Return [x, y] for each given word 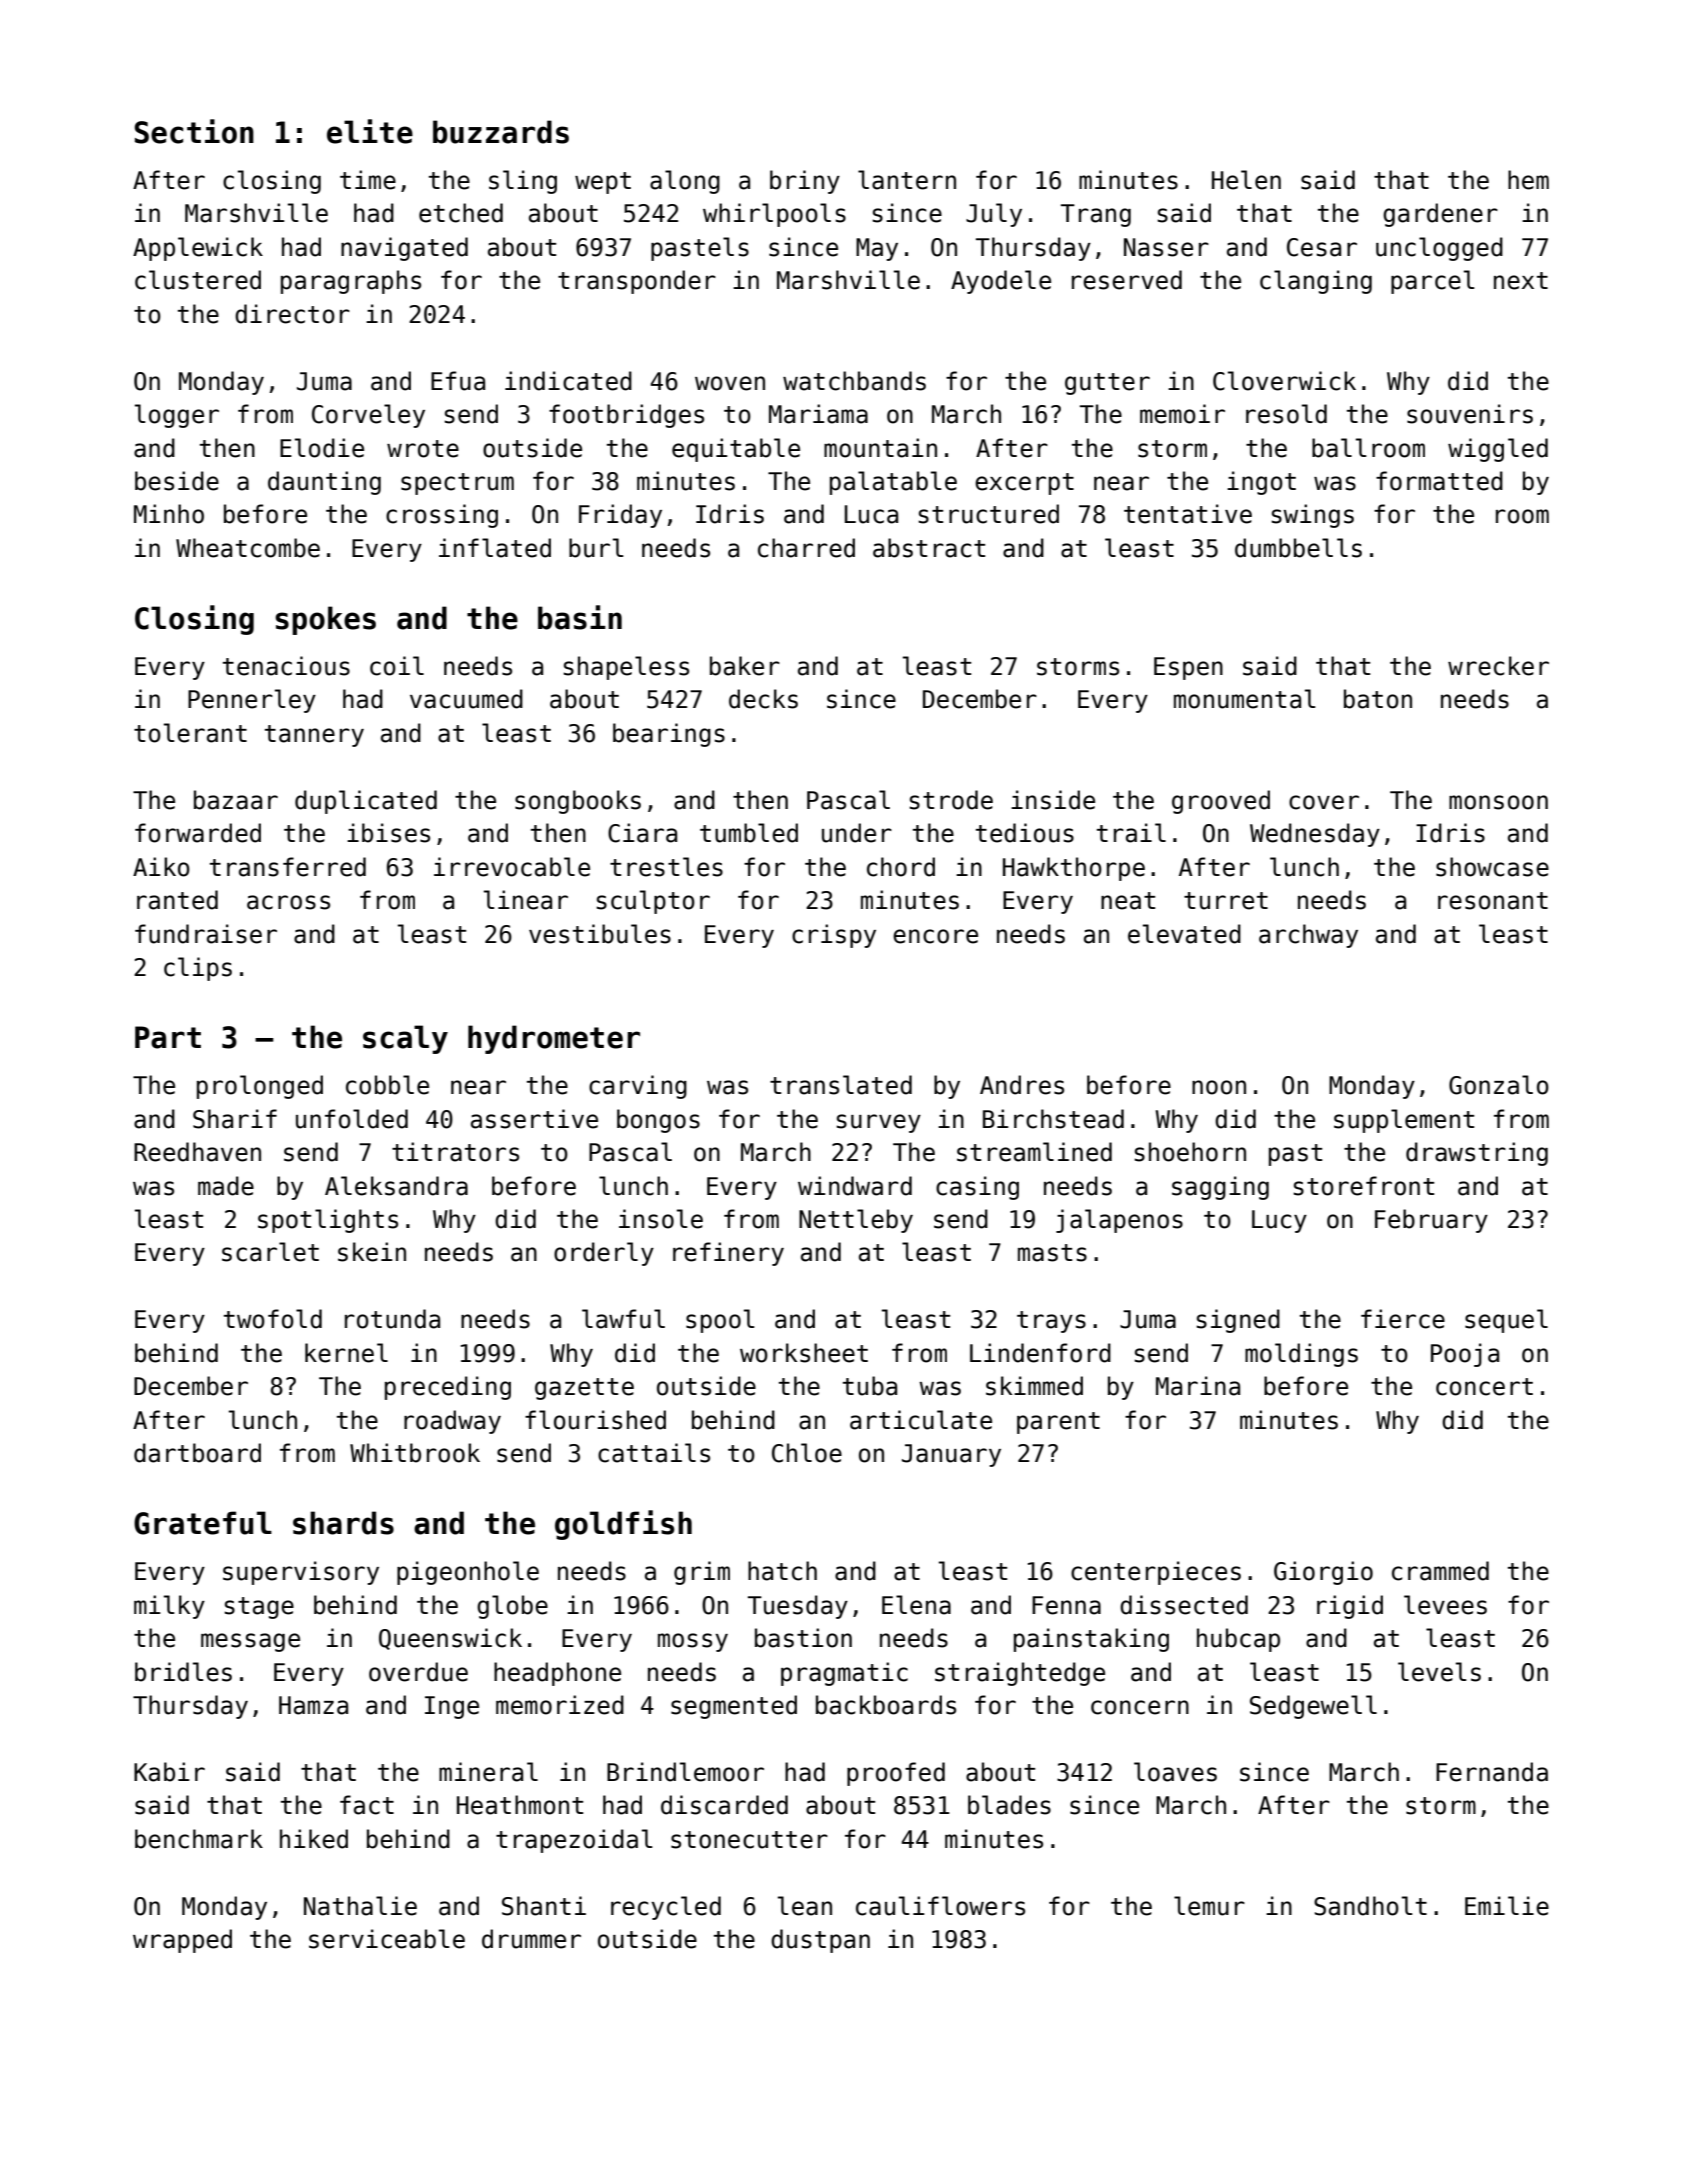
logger [177, 416]
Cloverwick [1284, 381]
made [226, 1186]
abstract [929, 548]
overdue [418, 1672]
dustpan [820, 1941]
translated [841, 1085]
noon [1219, 1087]
